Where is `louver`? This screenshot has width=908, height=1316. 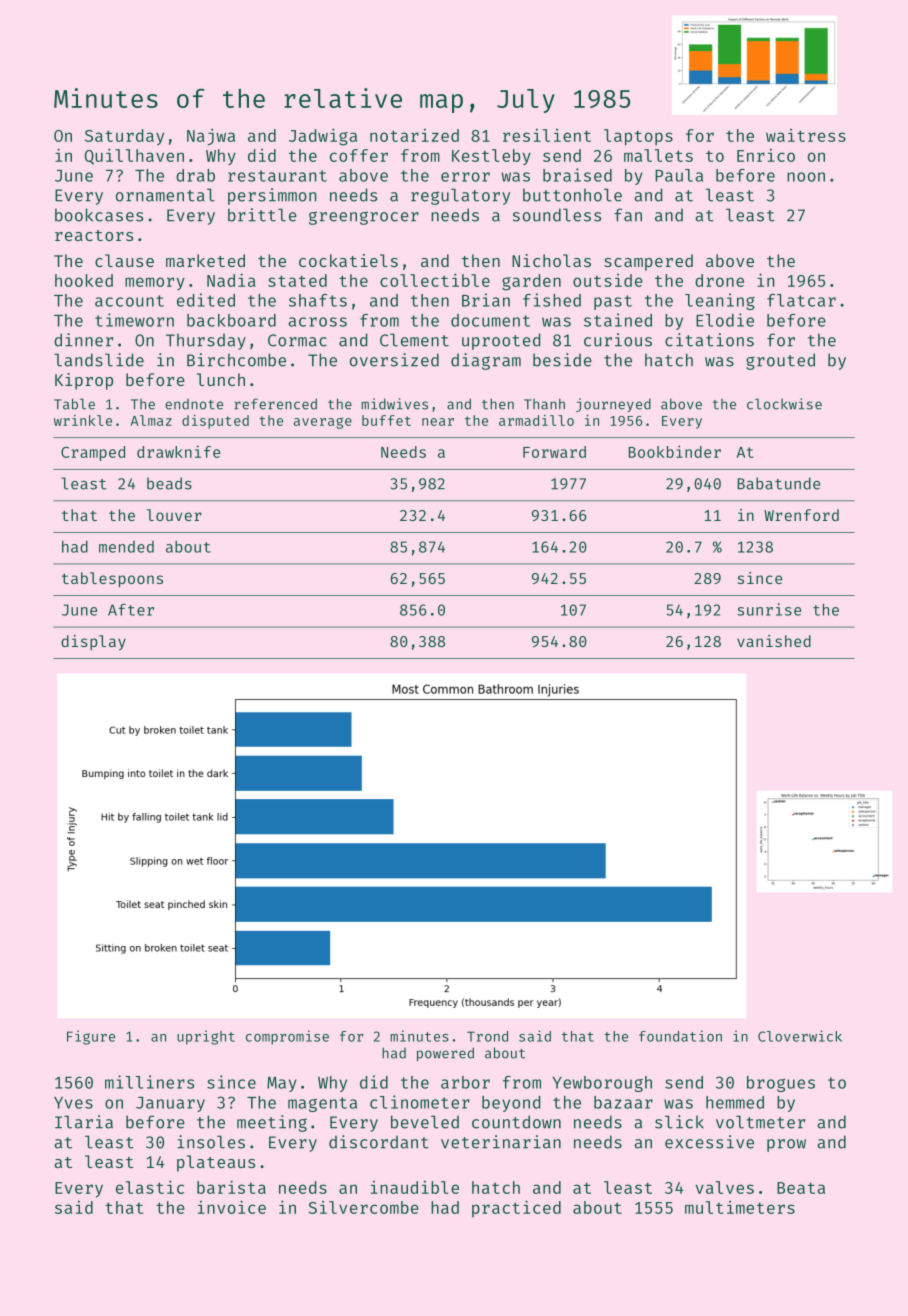
louver is located at coordinates (174, 515).
